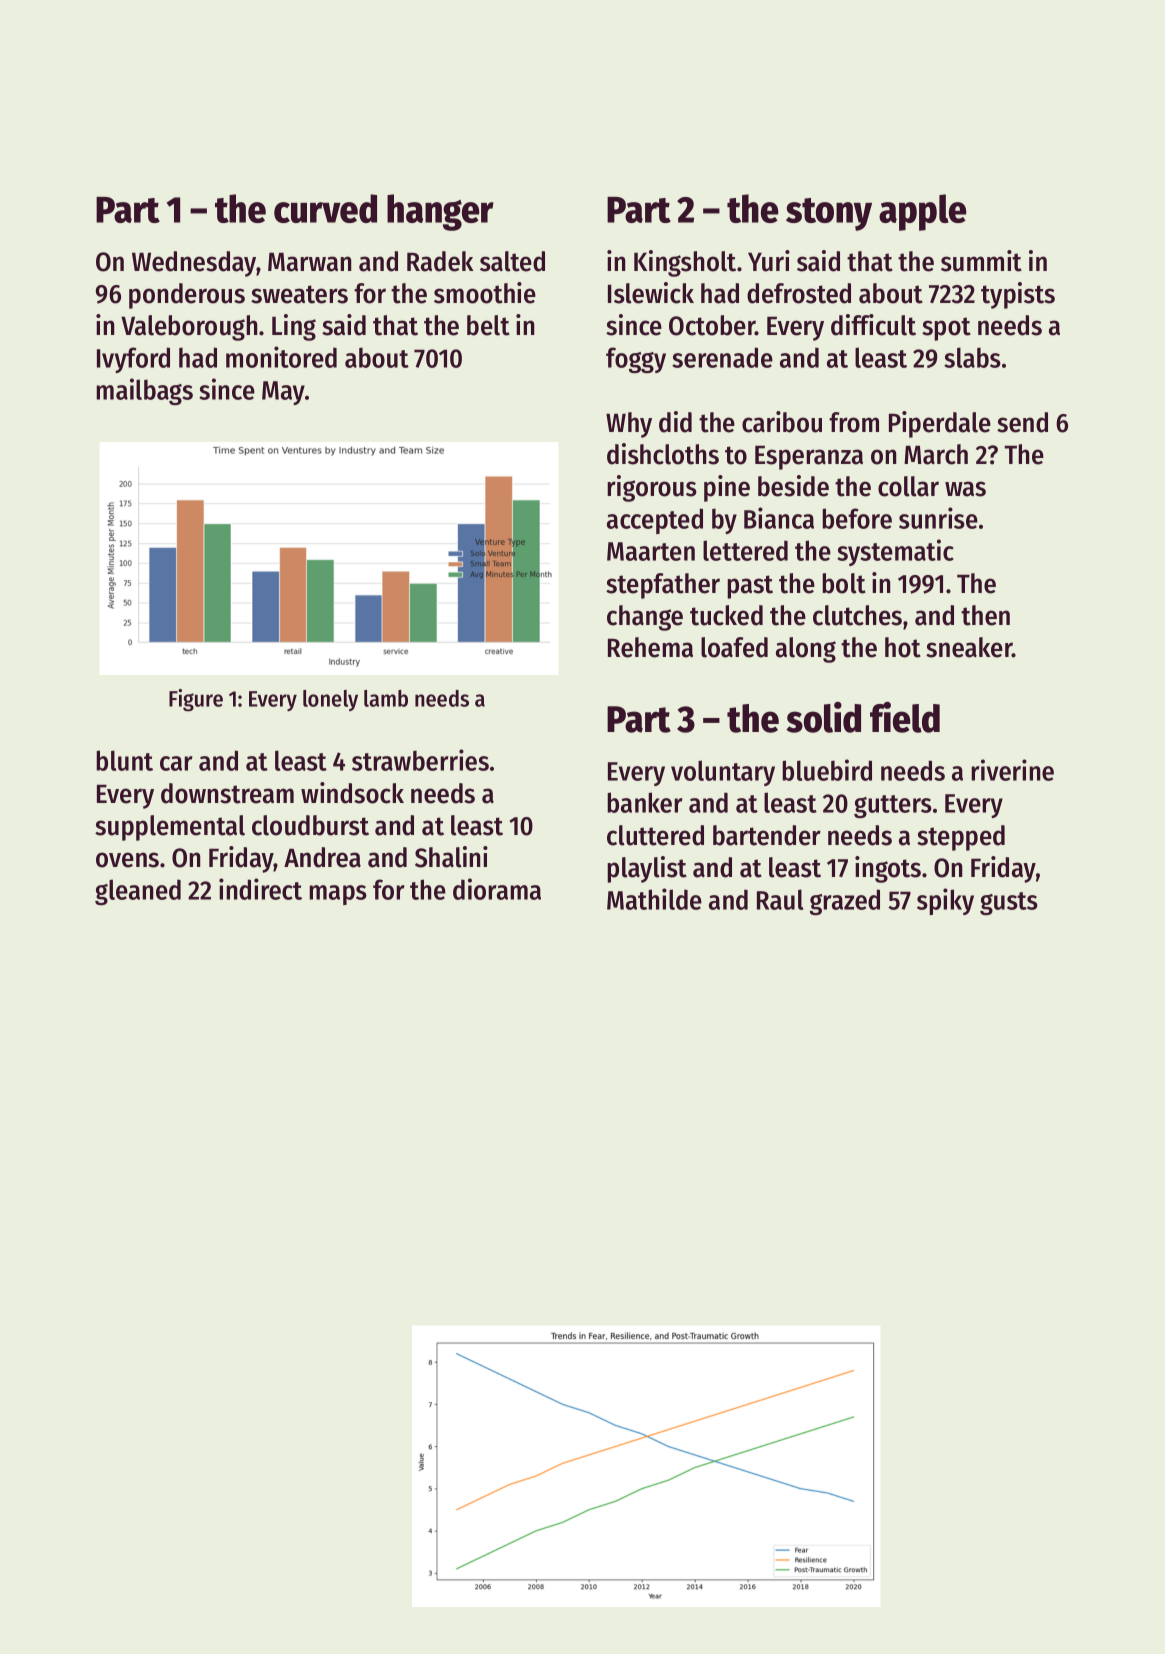 This document has width=1165, height=1654. What do you see at coordinates (723, 773) in the document?
I see `voluntary` at bounding box center [723, 773].
